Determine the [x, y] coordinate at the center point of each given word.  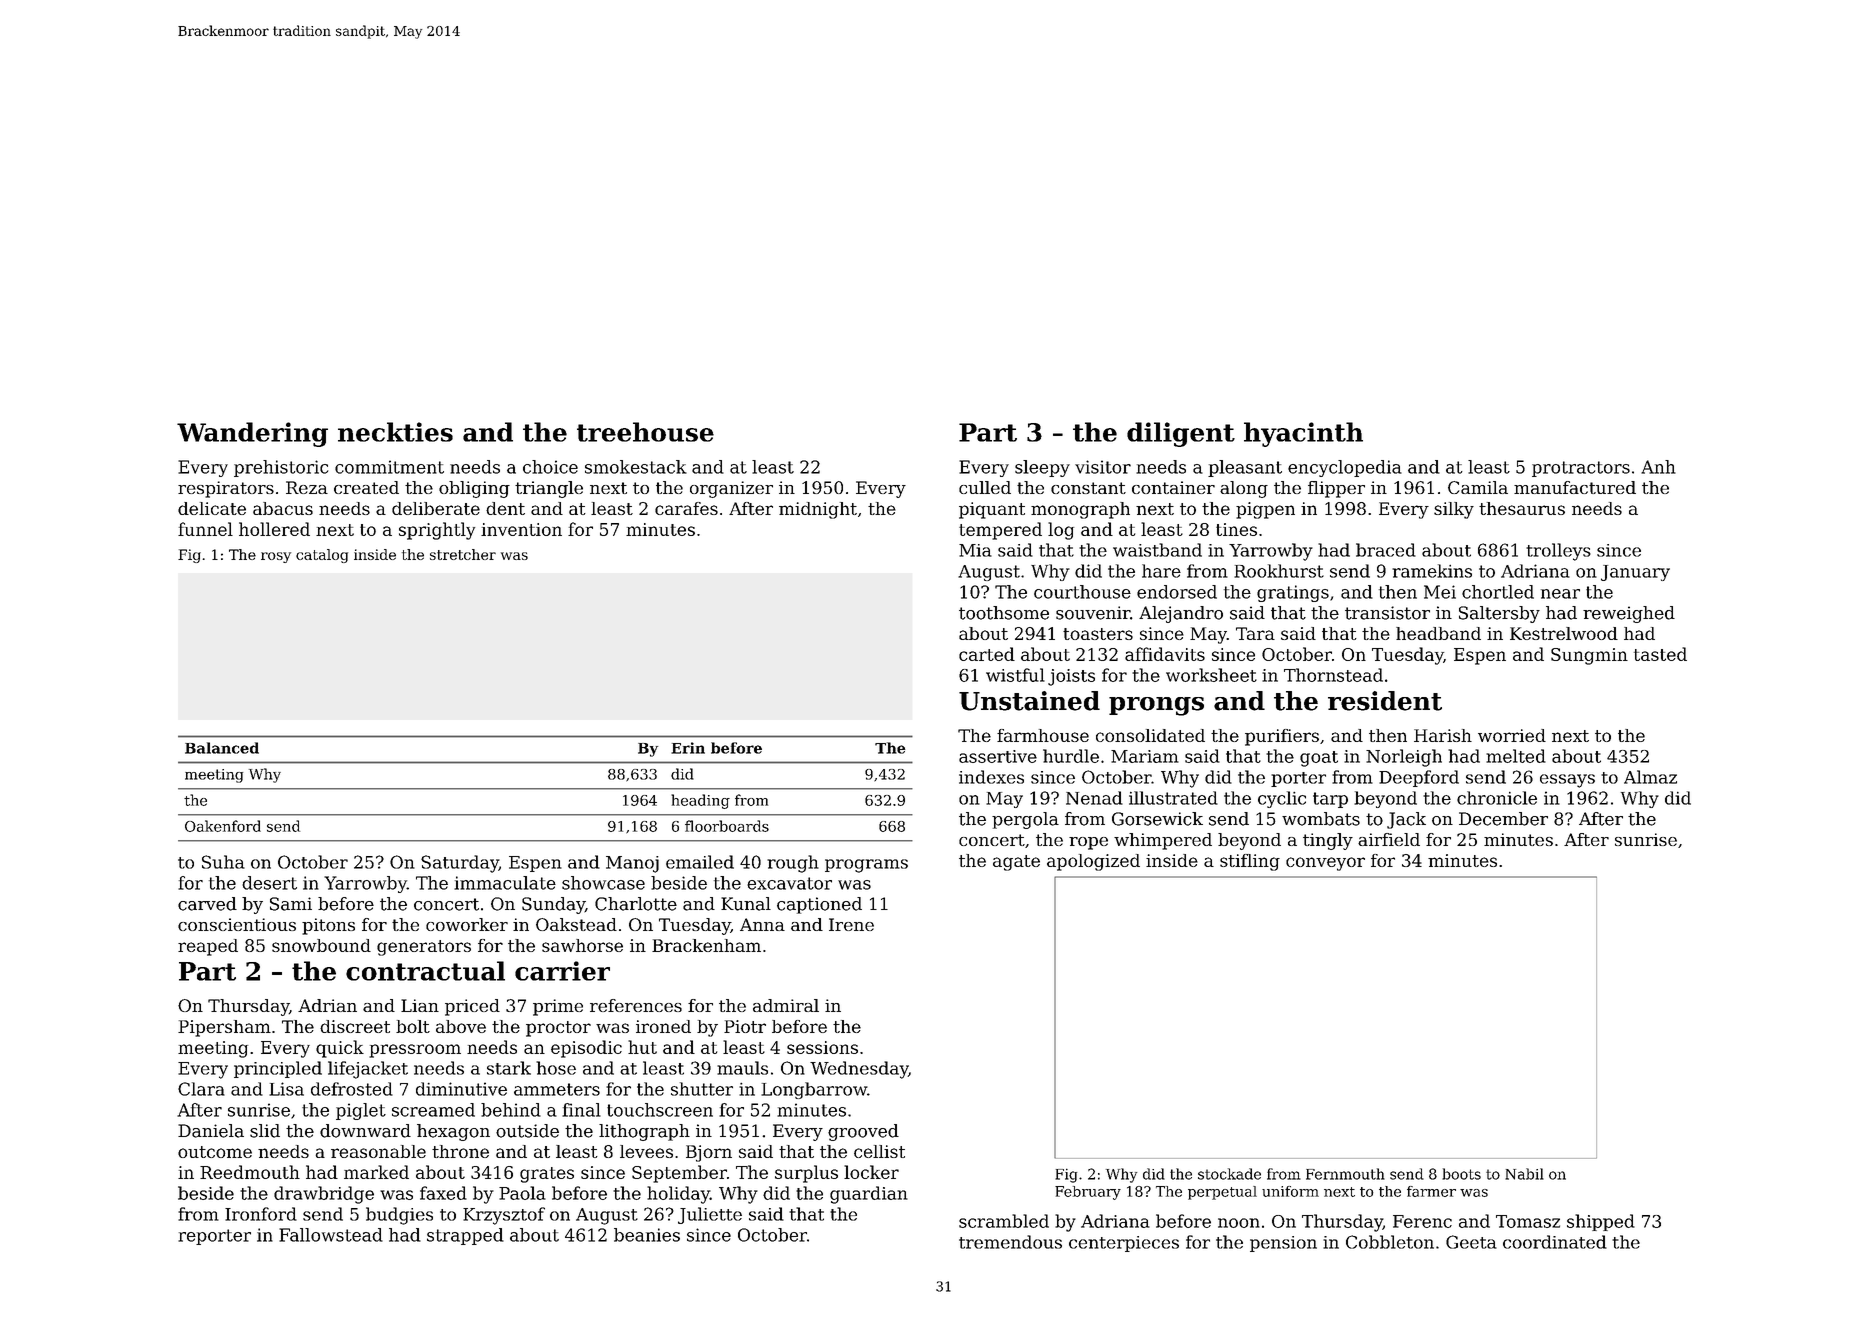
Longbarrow [814, 1090]
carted [987, 654]
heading [700, 801]
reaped [208, 947]
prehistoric [281, 468]
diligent [1181, 434]
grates [547, 1175]
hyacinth [1303, 434]
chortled [1498, 592]
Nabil [1524, 1174]
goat [1319, 759]
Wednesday [859, 1070]
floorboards [727, 826]
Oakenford [223, 826]
